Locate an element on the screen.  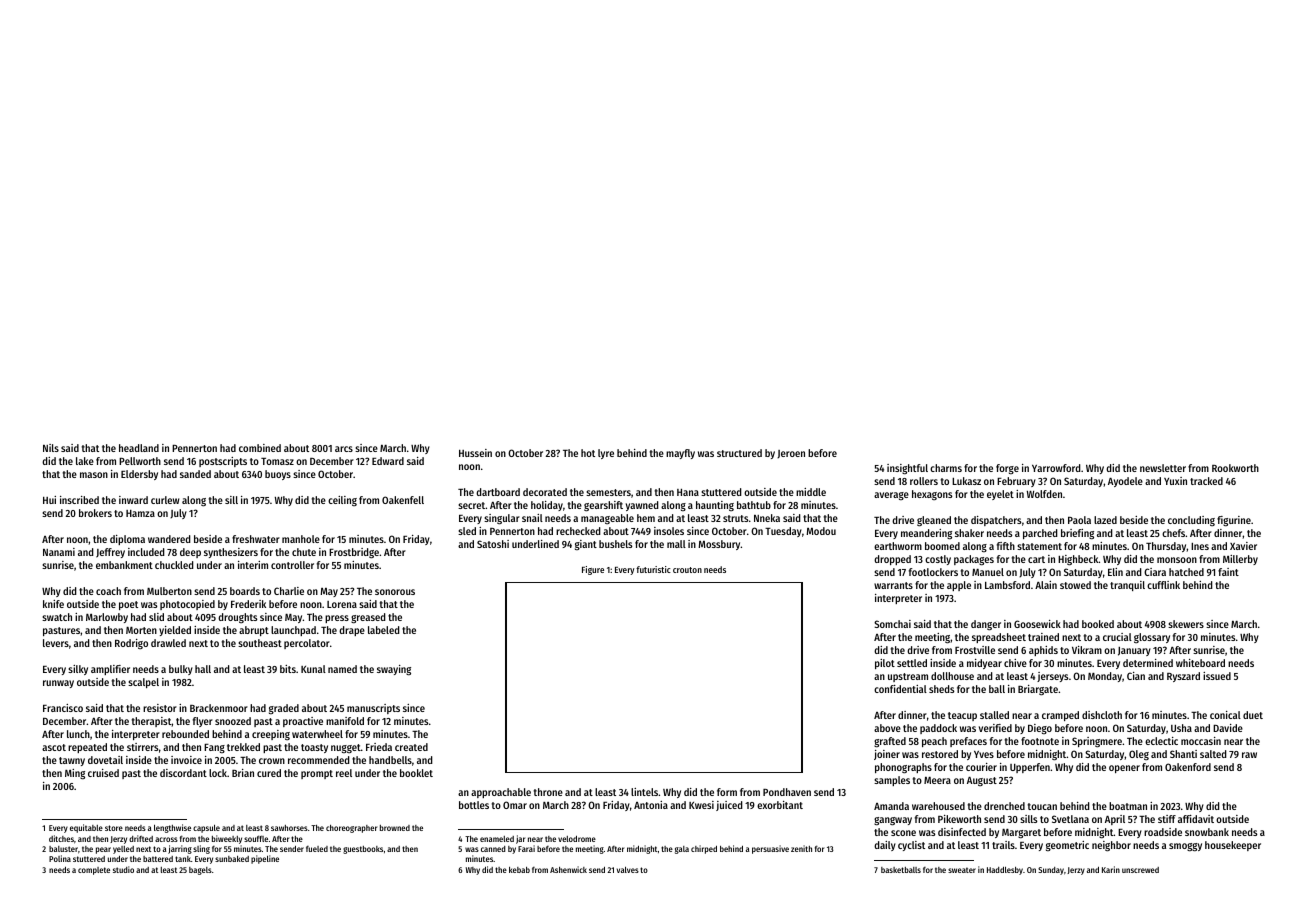
semesters is located at coordinates (608, 492).
